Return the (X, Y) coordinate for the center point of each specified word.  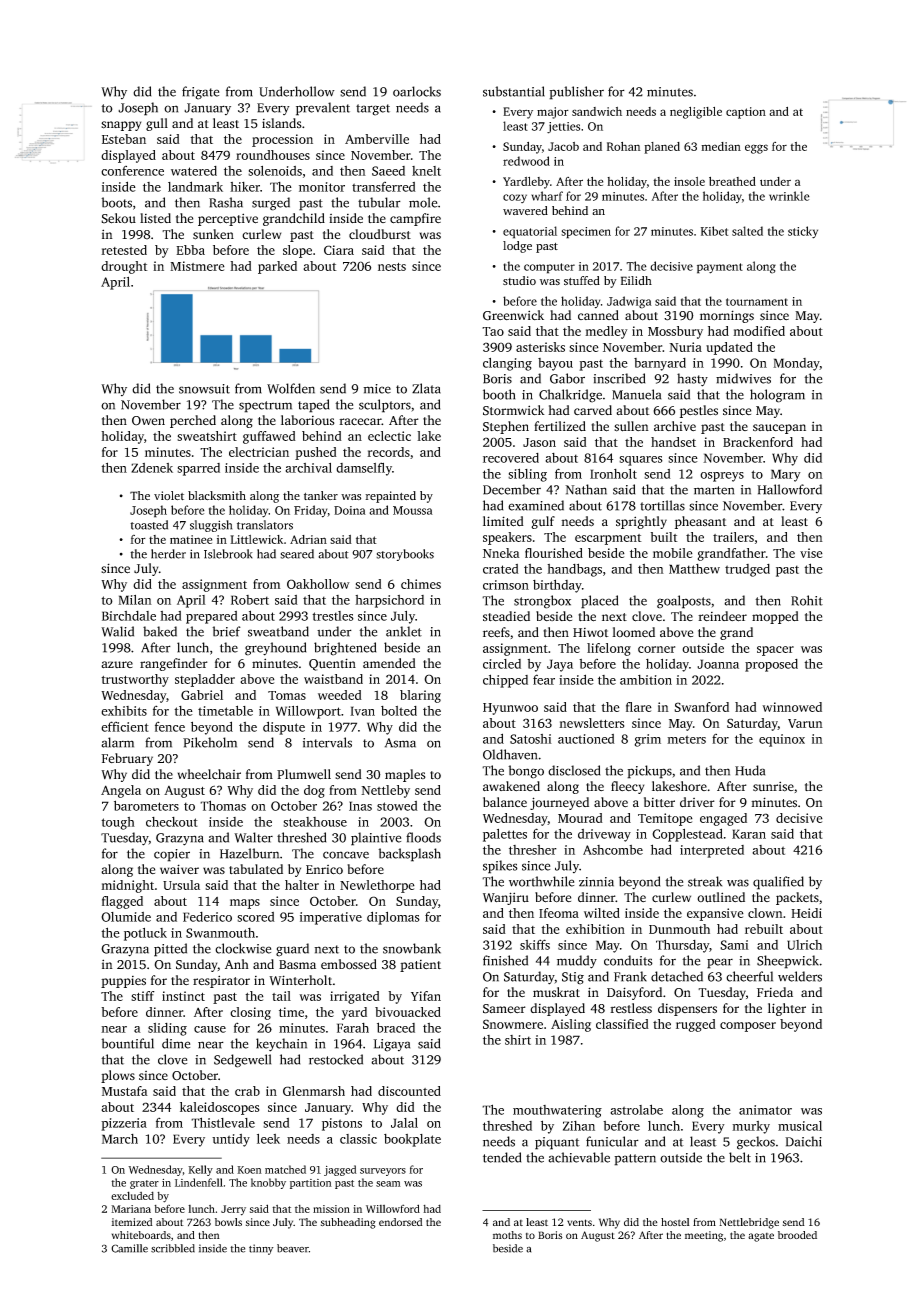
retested (124, 250)
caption (746, 113)
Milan (135, 600)
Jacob (563, 146)
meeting (704, 1236)
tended (502, 1157)
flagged (122, 902)
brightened (345, 649)
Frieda (775, 992)
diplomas (393, 918)
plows (118, 1076)
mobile (673, 553)
